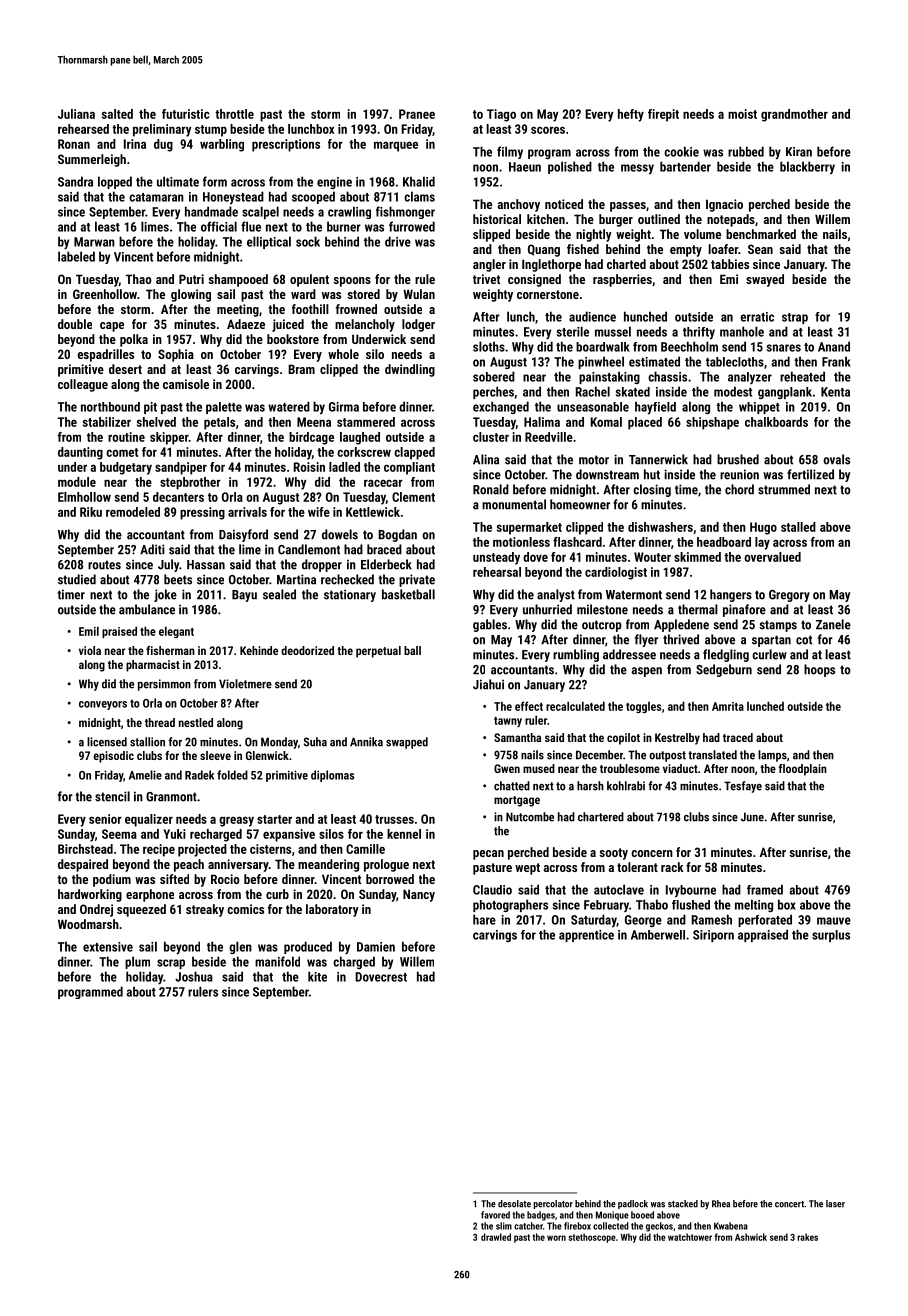  I want to click on routes, so click(104, 565).
